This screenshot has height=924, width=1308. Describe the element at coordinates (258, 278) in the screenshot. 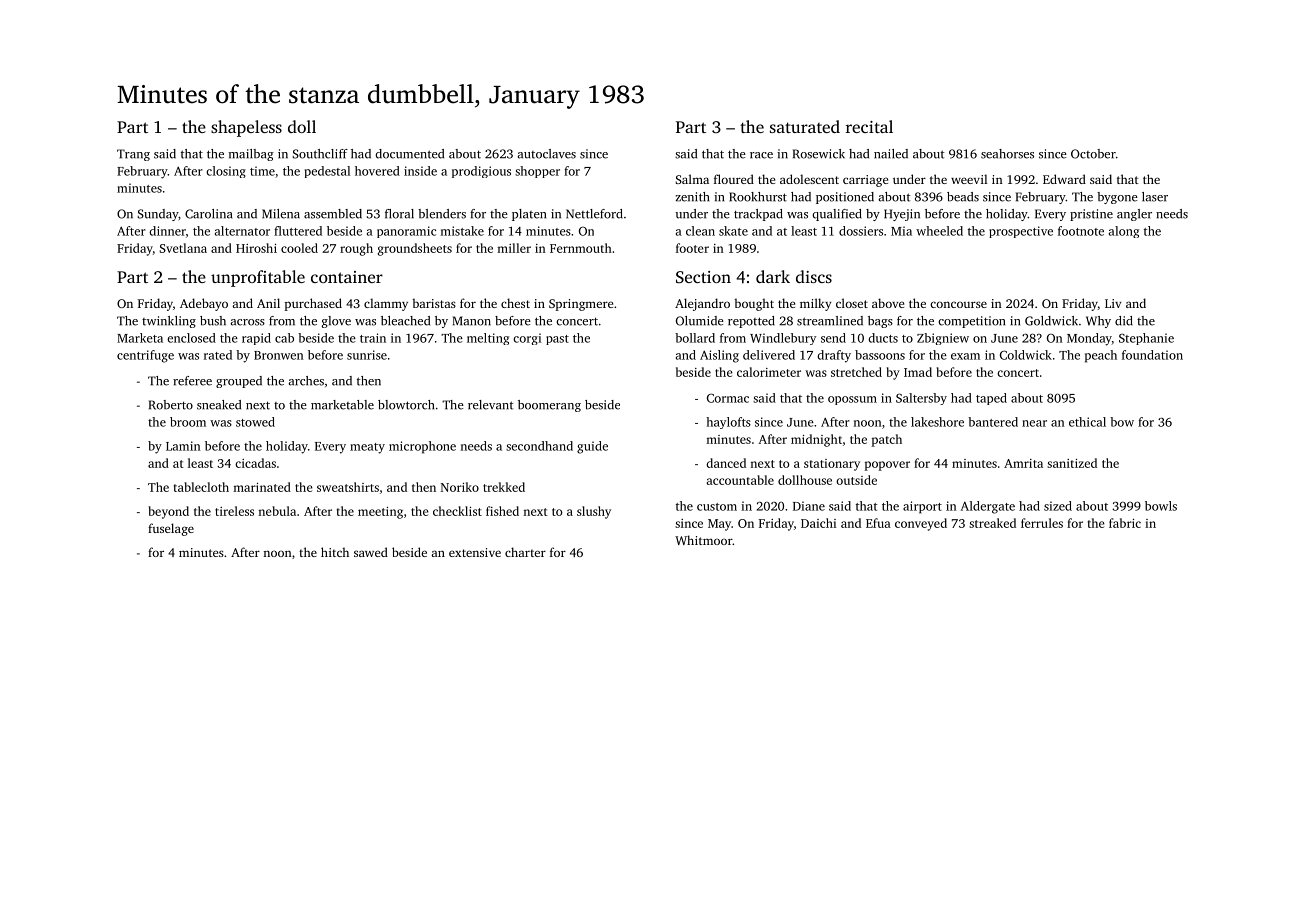

I see `unprofitable` at that location.
